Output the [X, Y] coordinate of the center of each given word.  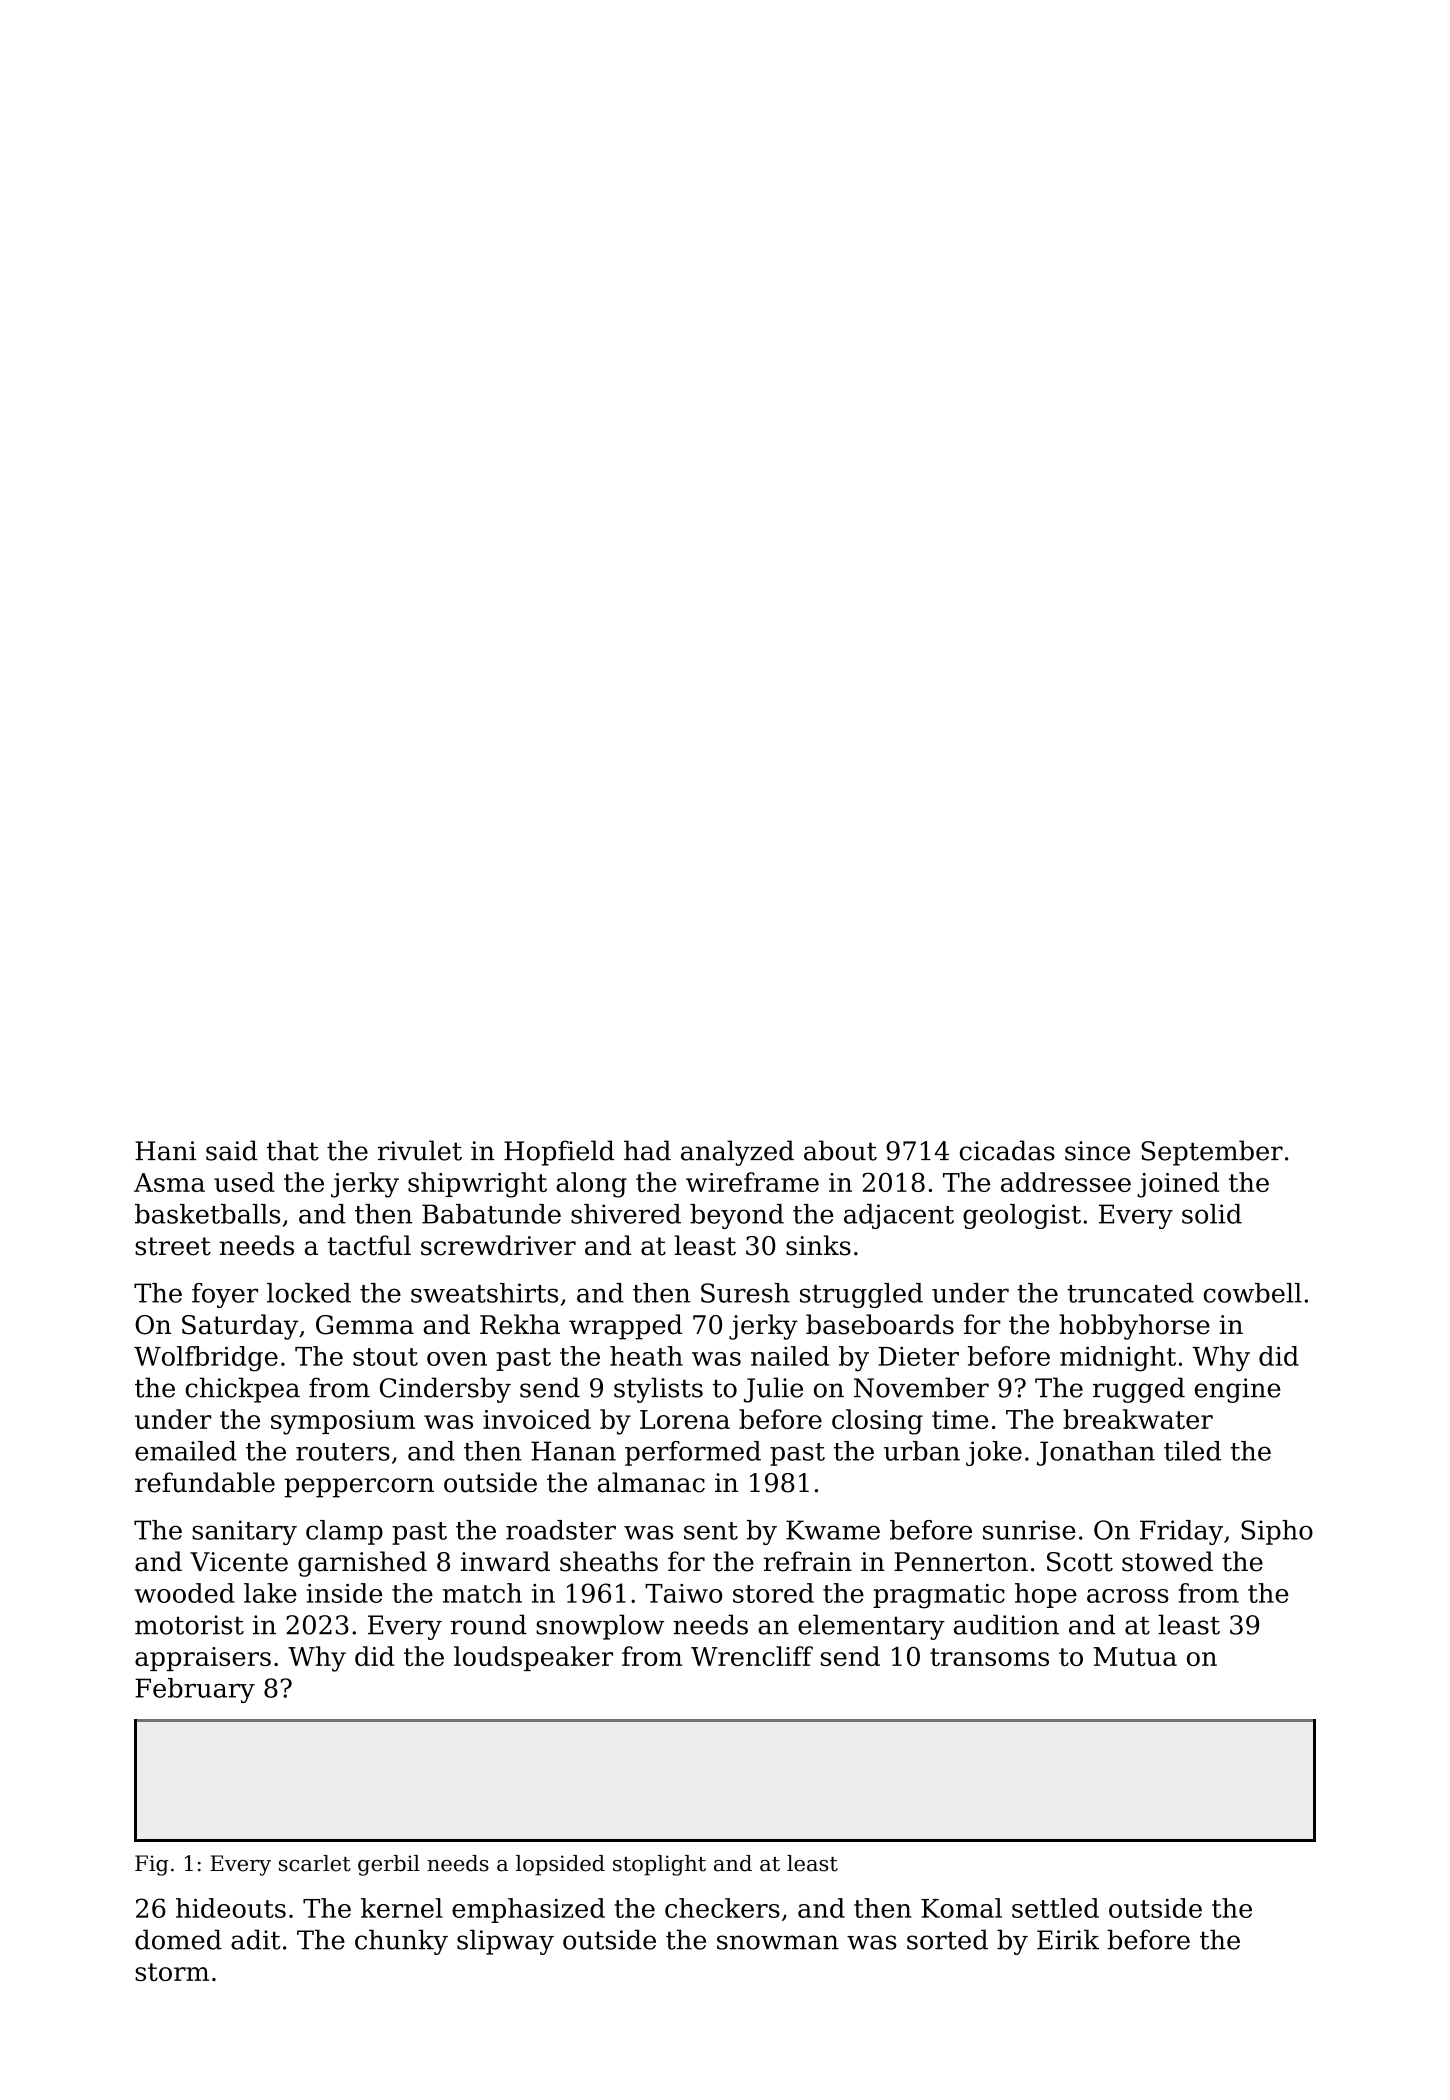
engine [1238, 1390]
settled [1055, 1908]
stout [385, 1357]
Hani [165, 1151]
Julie [773, 1390]
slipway [505, 1942]
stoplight [659, 1865]
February [195, 1690]
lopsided [560, 1865]
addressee [1066, 1182]
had [647, 1150]
